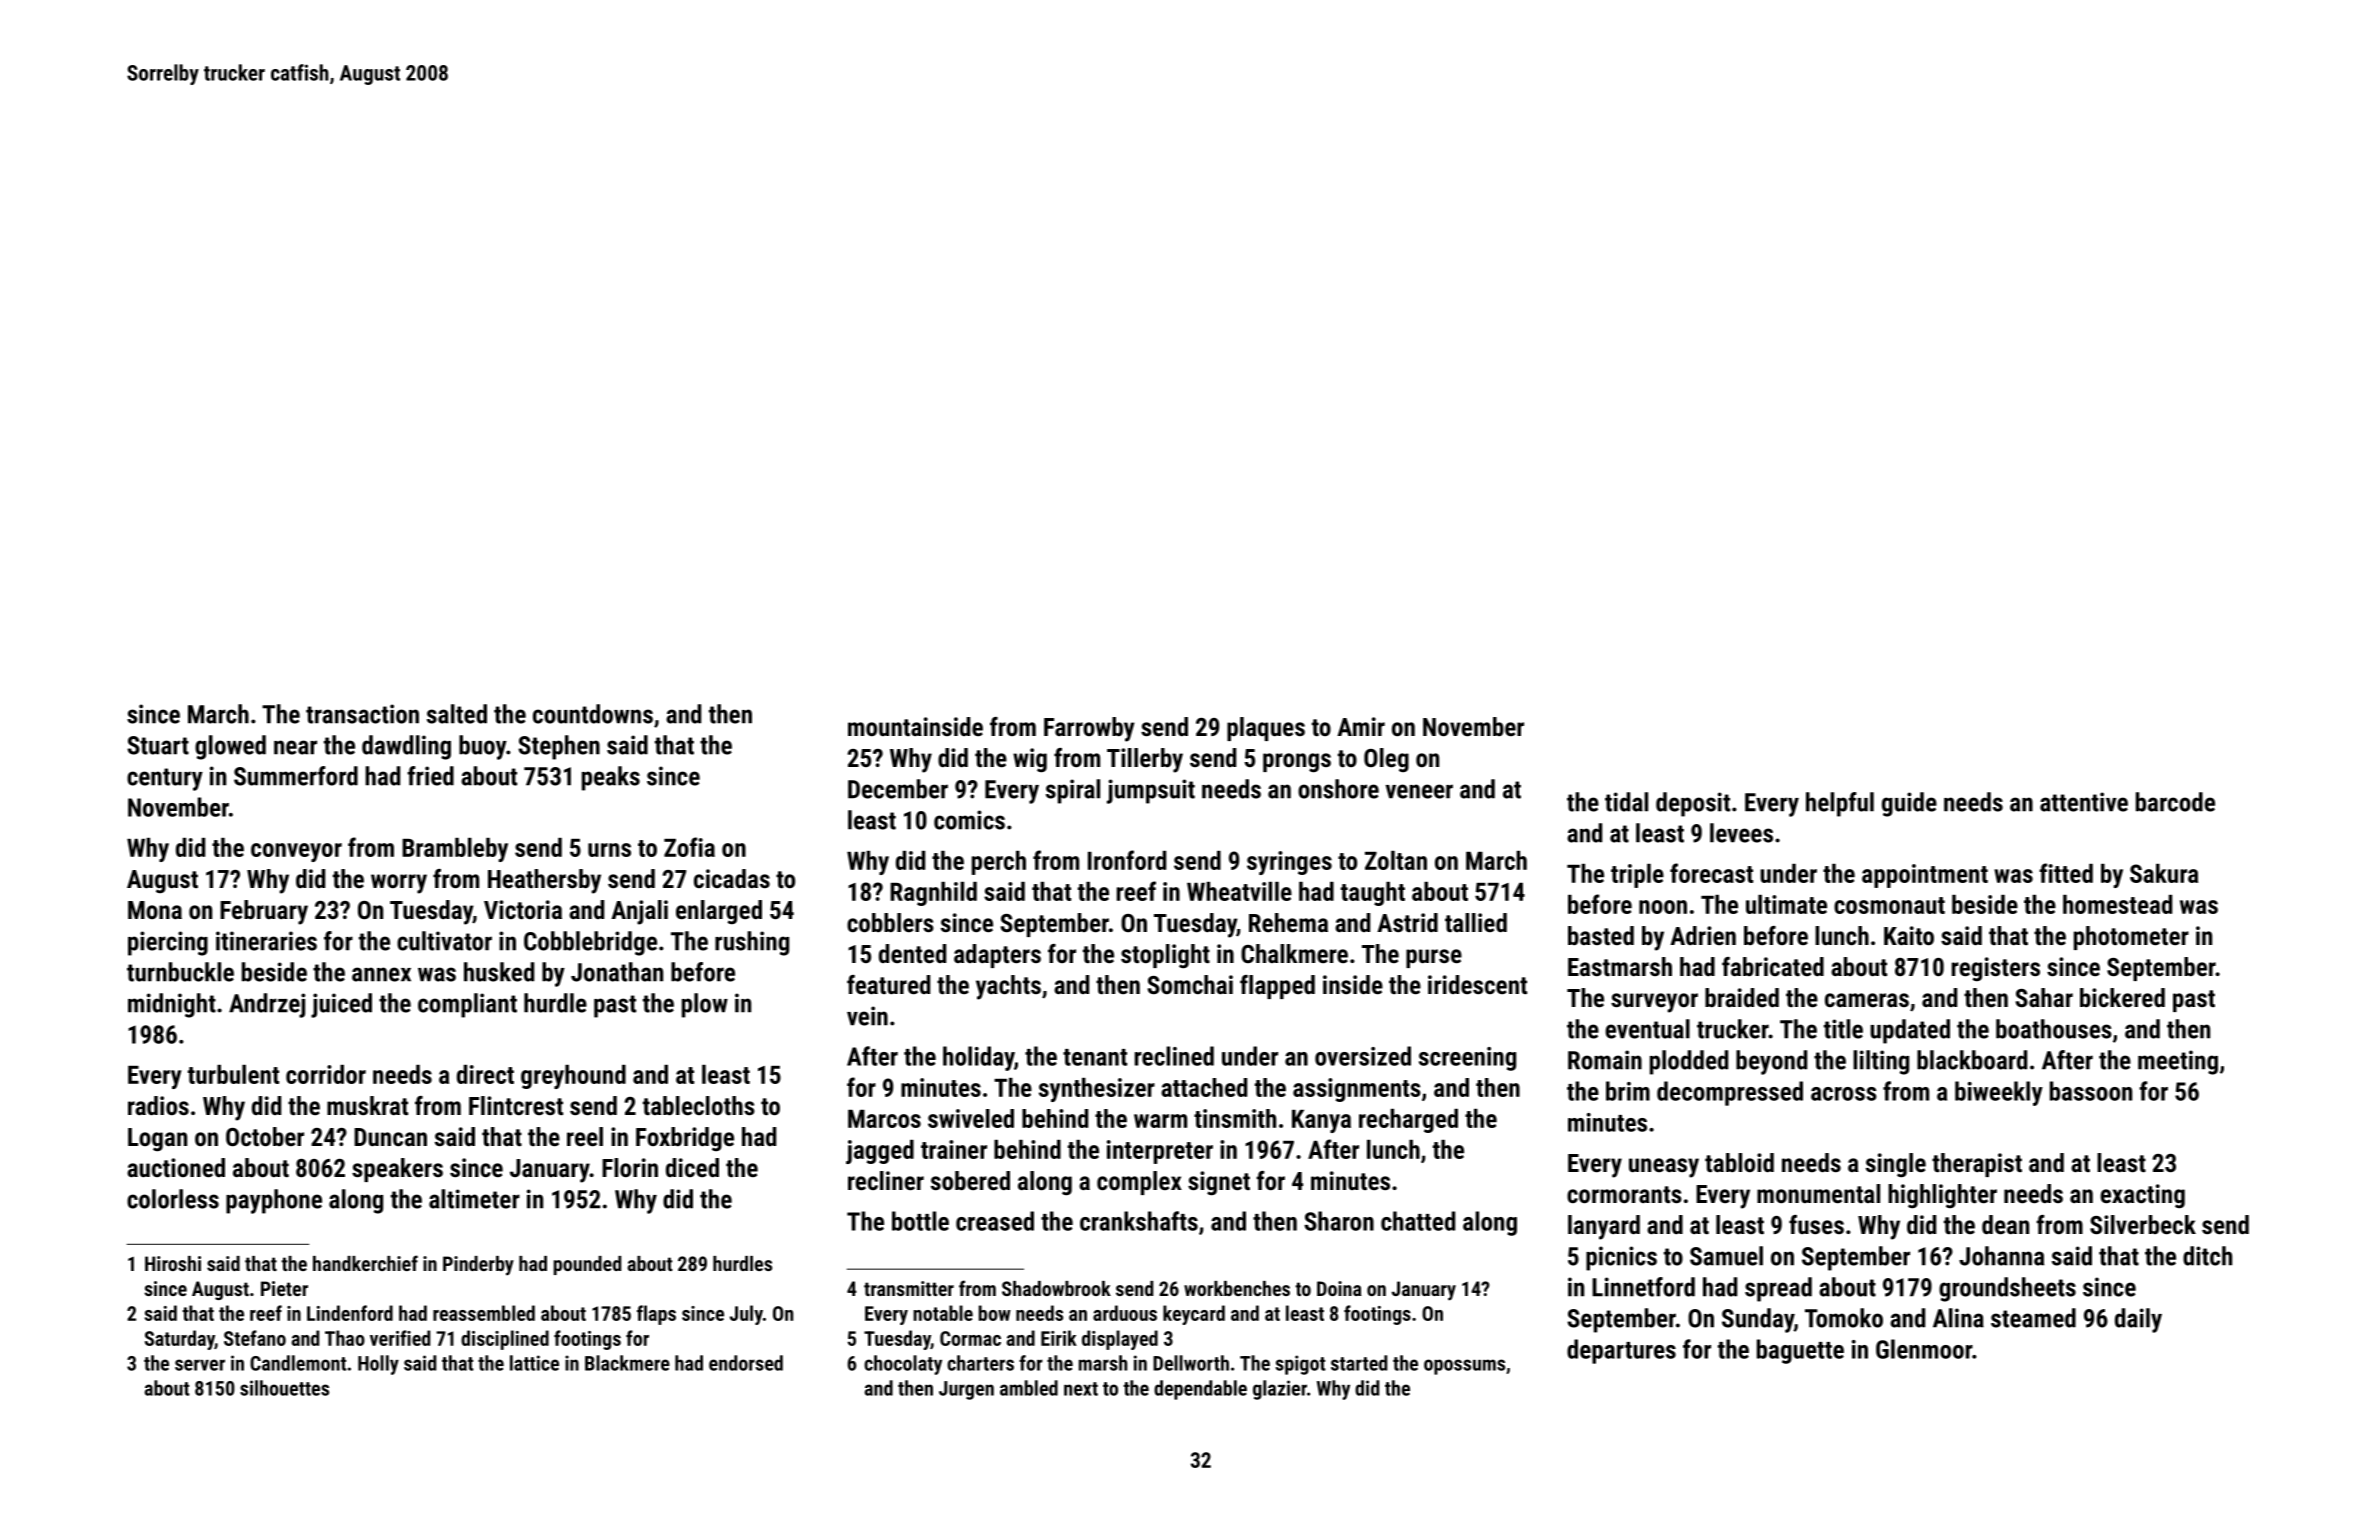 Image resolution: width=2380 pixels, height=1540 pixels. What do you see at coordinates (1125, 1313) in the screenshot?
I see `arduous` at bounding box center [1125, 1313].
